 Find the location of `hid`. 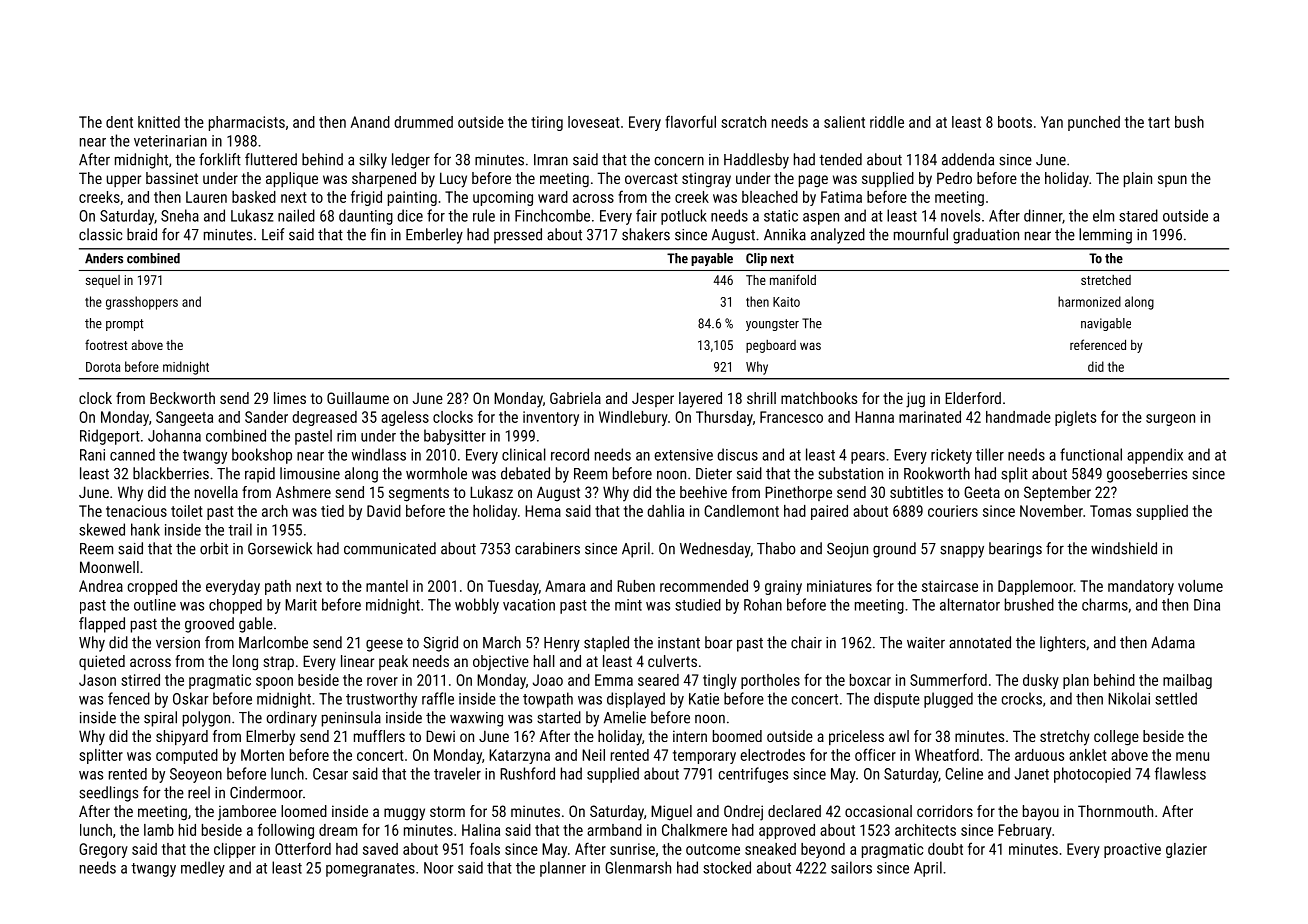

hid is located at coordinates (187, 830).
